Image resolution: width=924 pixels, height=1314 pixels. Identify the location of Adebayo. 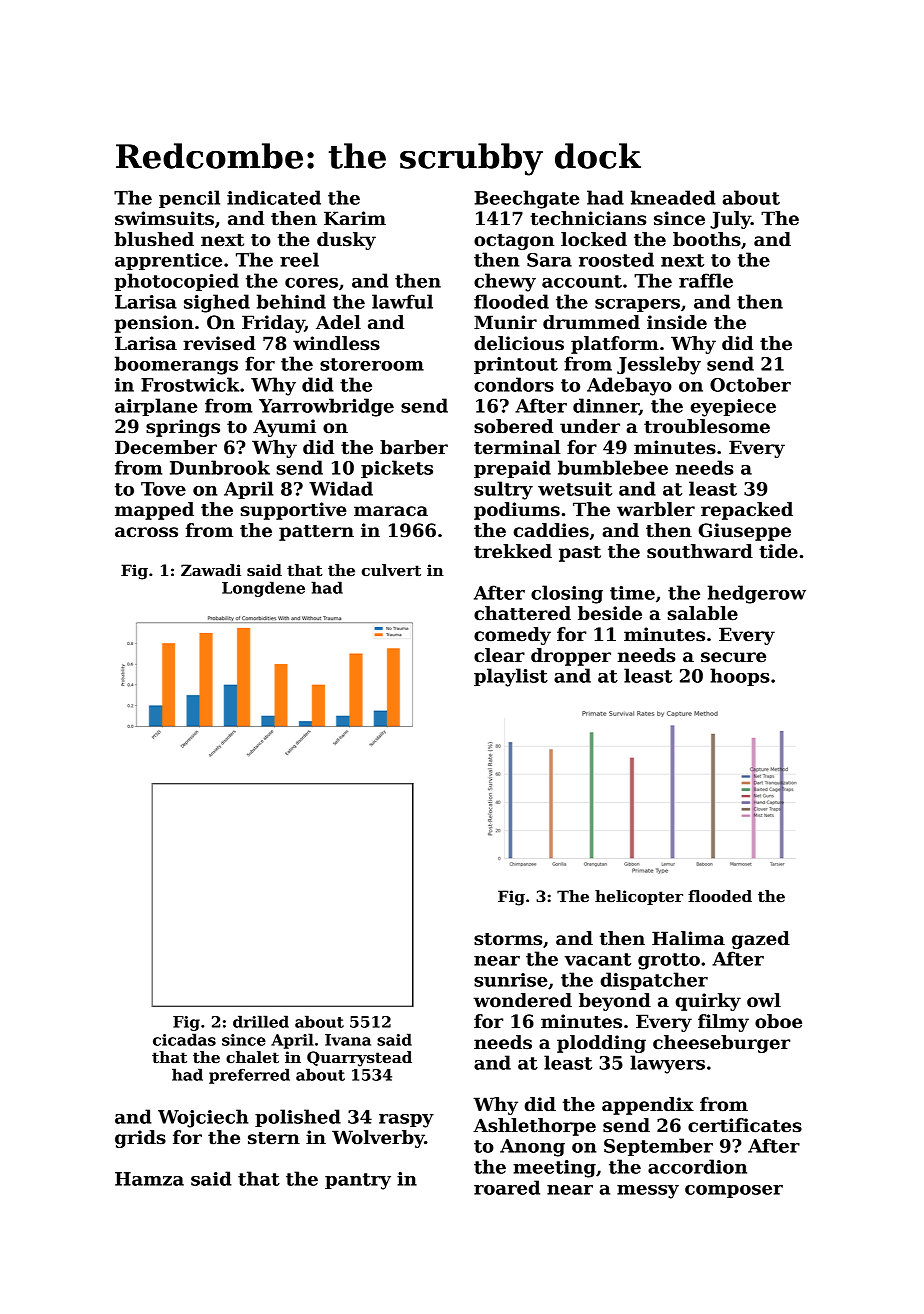
(629, 386).
